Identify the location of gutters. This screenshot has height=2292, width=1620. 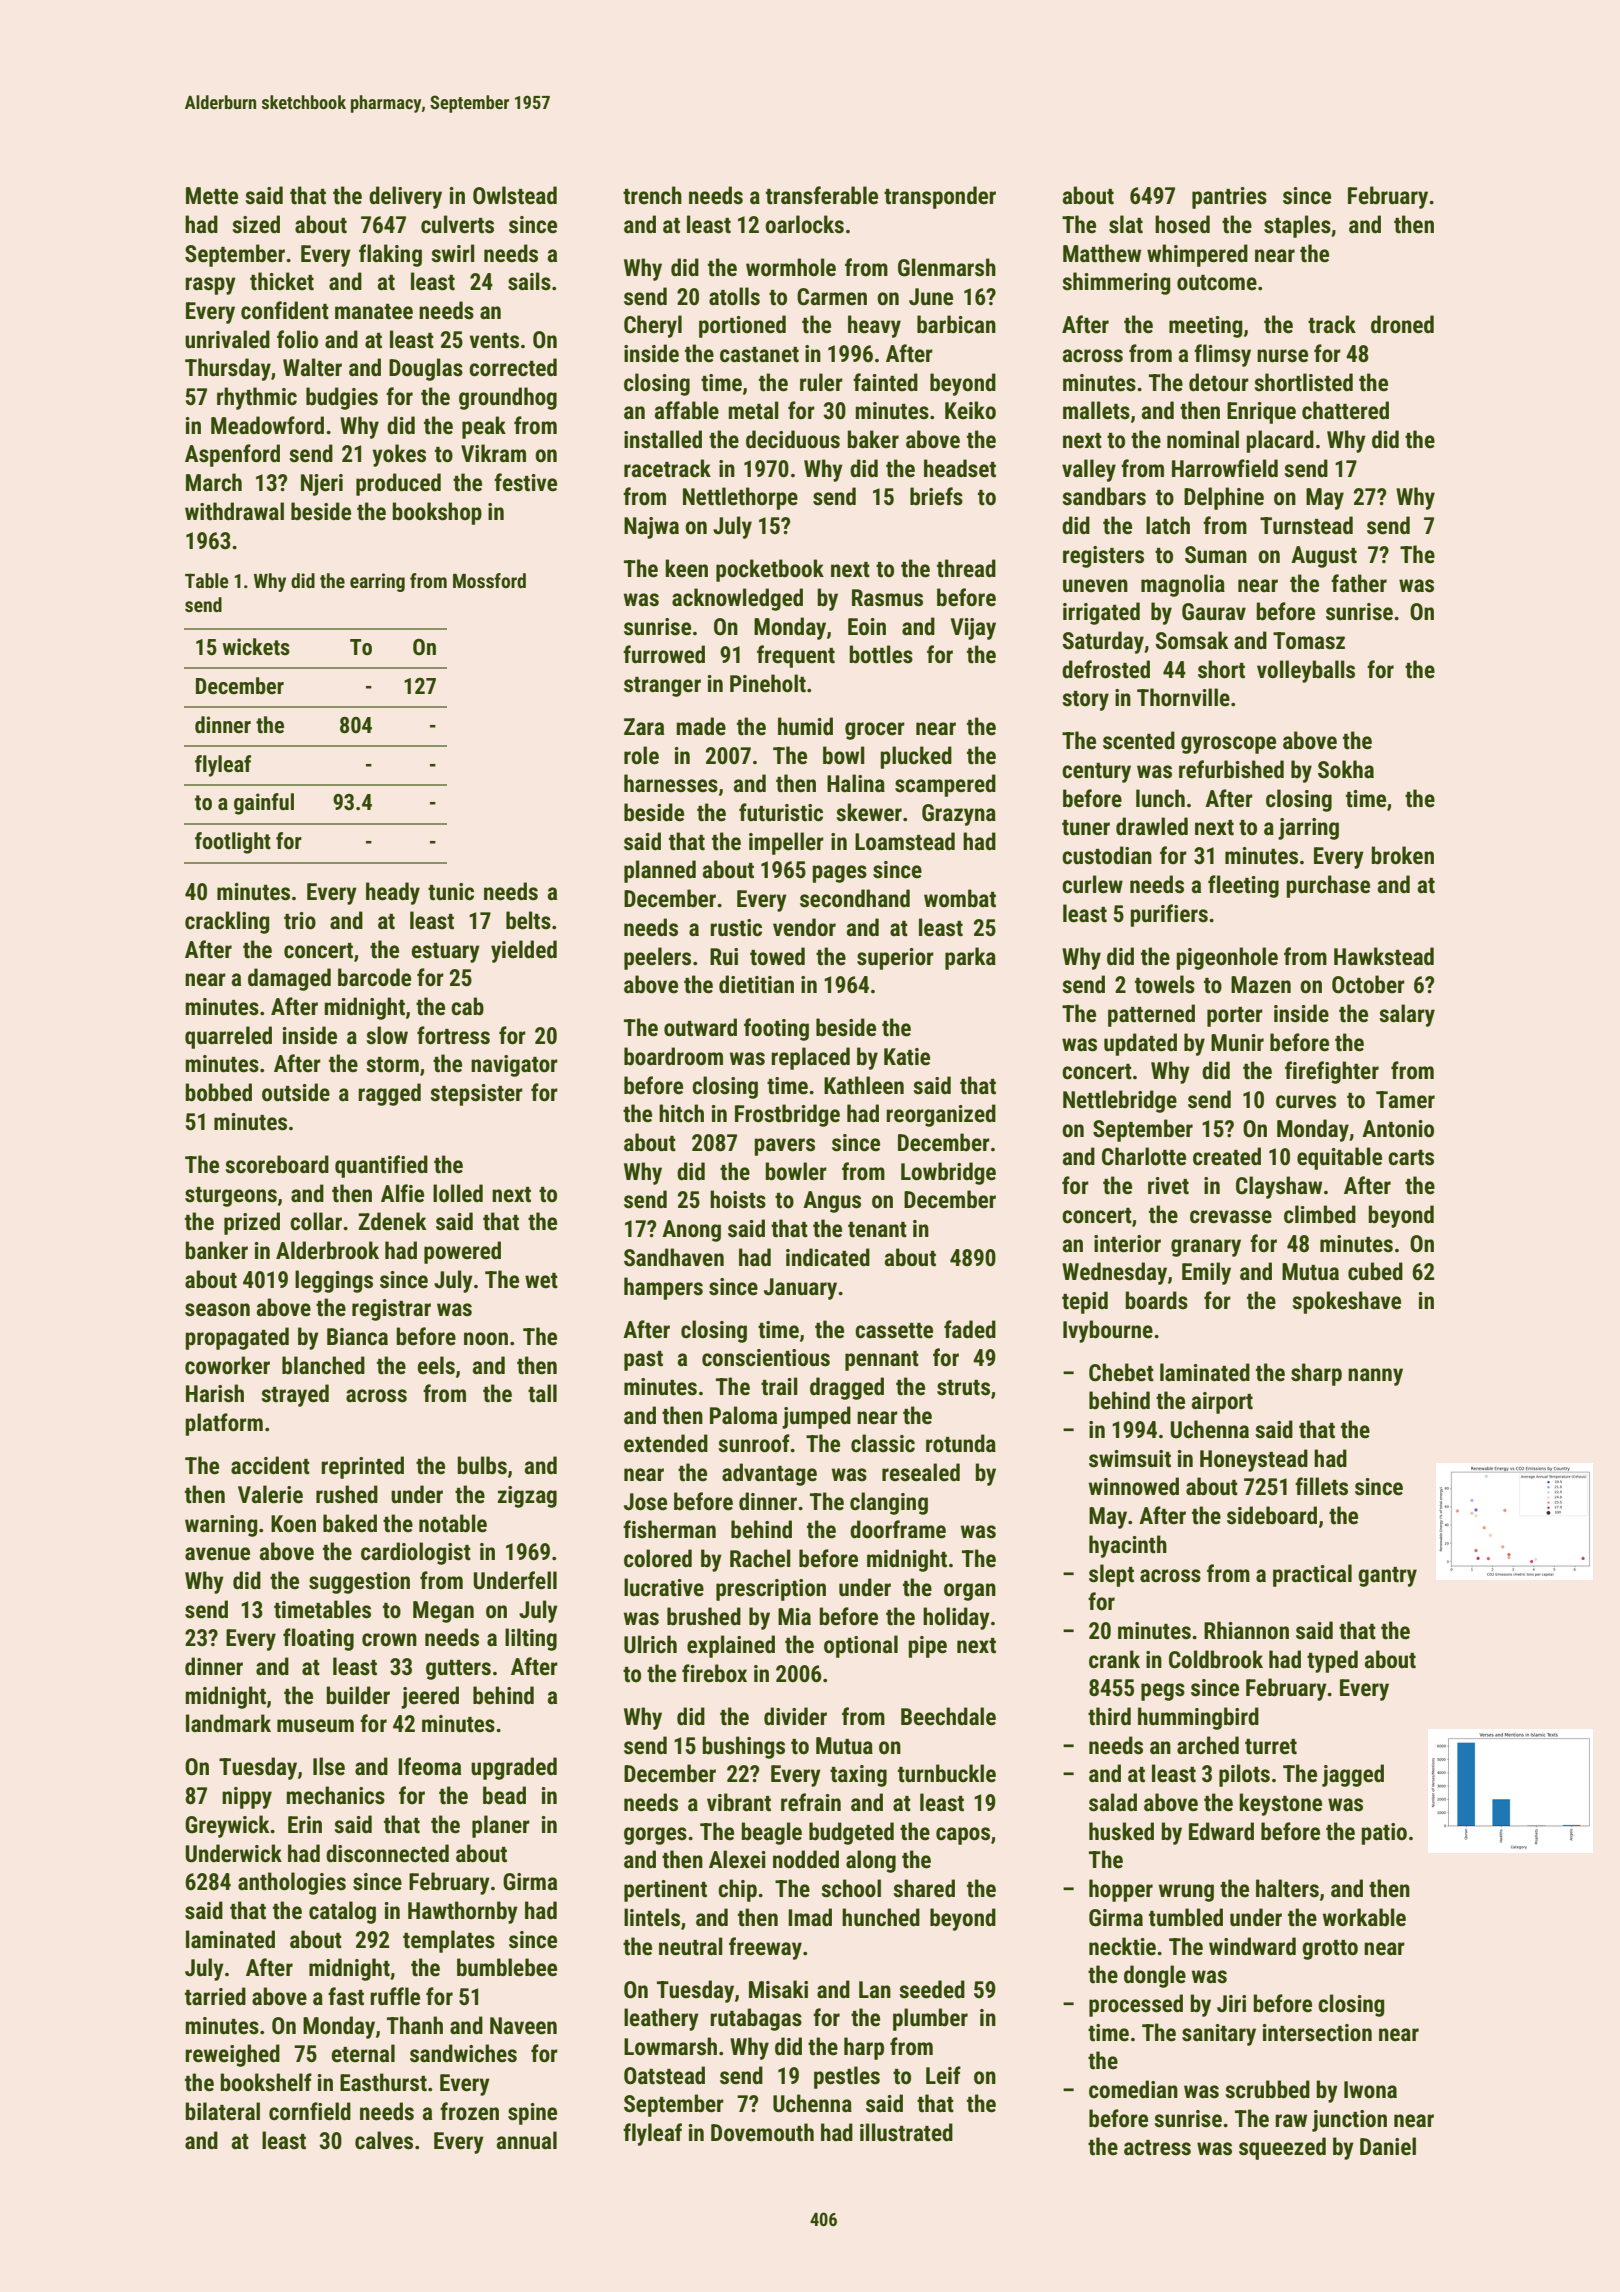
(458, 1670).
